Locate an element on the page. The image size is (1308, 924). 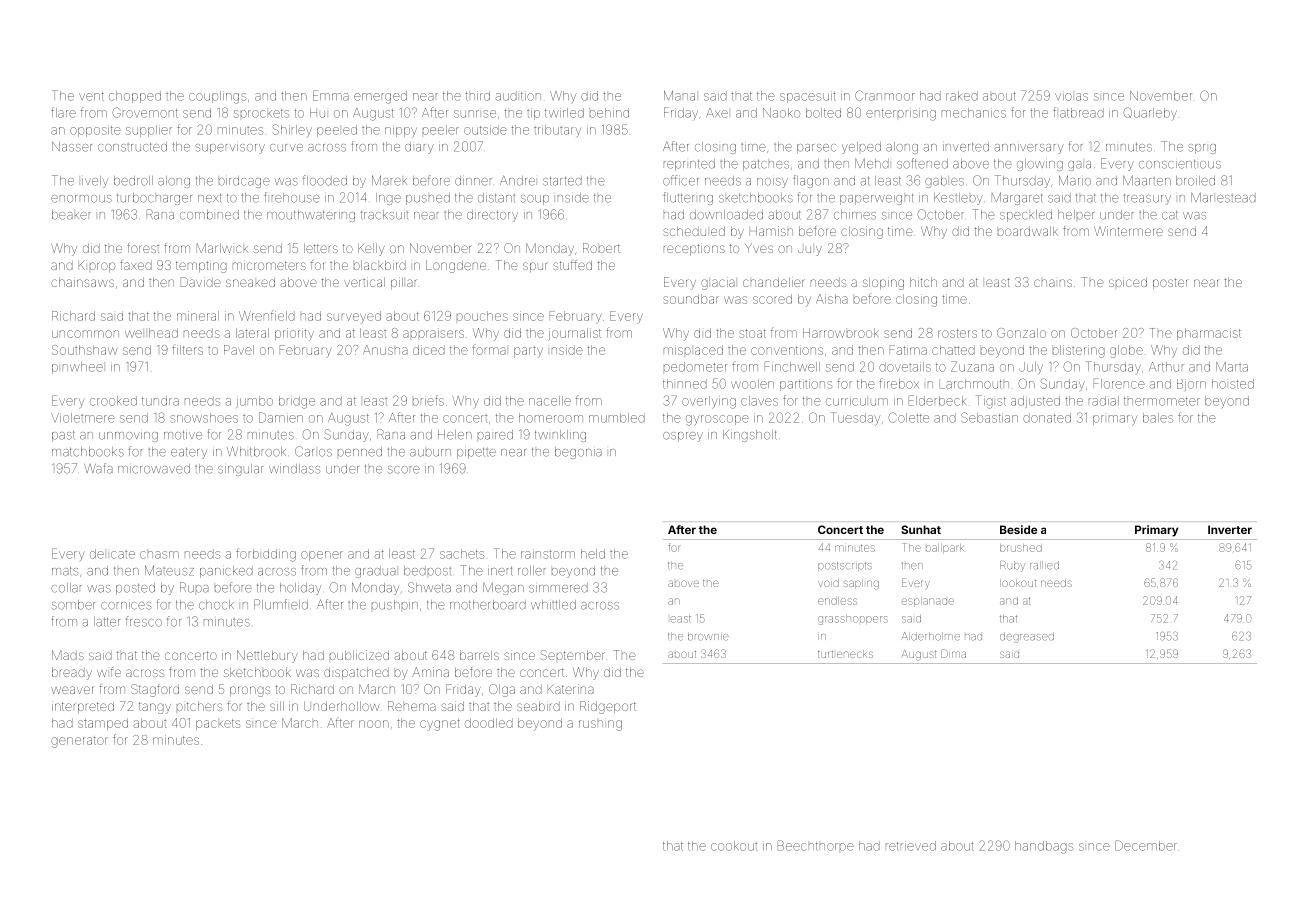
brownie is located at coordinates (708, 636).
